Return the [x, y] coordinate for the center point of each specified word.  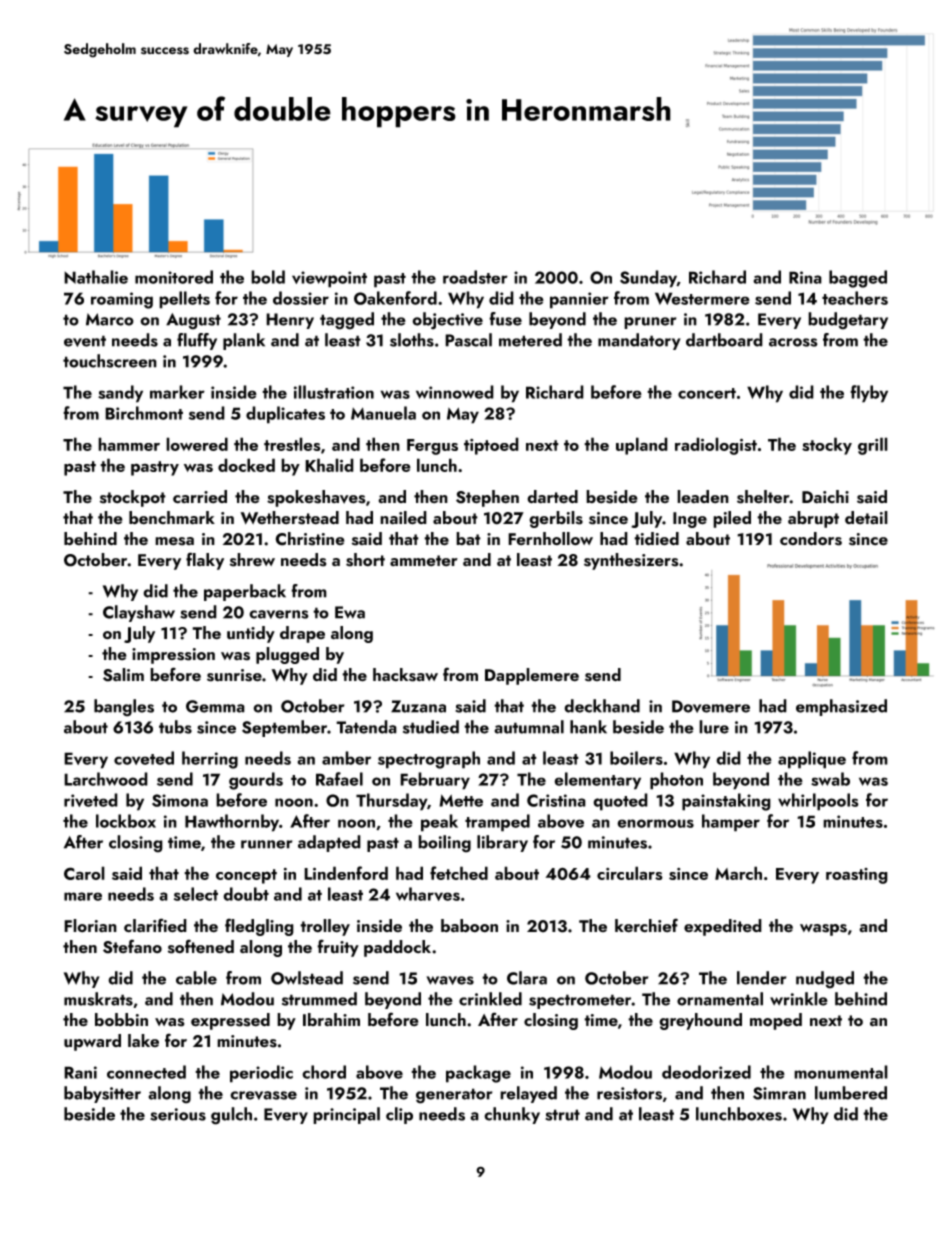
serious [178, 1114]
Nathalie [96, 277]
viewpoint [329, 279]
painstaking [726, 802]
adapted [329, 843]
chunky [512, 1115]
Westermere [702, 298]
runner [267, 844]
